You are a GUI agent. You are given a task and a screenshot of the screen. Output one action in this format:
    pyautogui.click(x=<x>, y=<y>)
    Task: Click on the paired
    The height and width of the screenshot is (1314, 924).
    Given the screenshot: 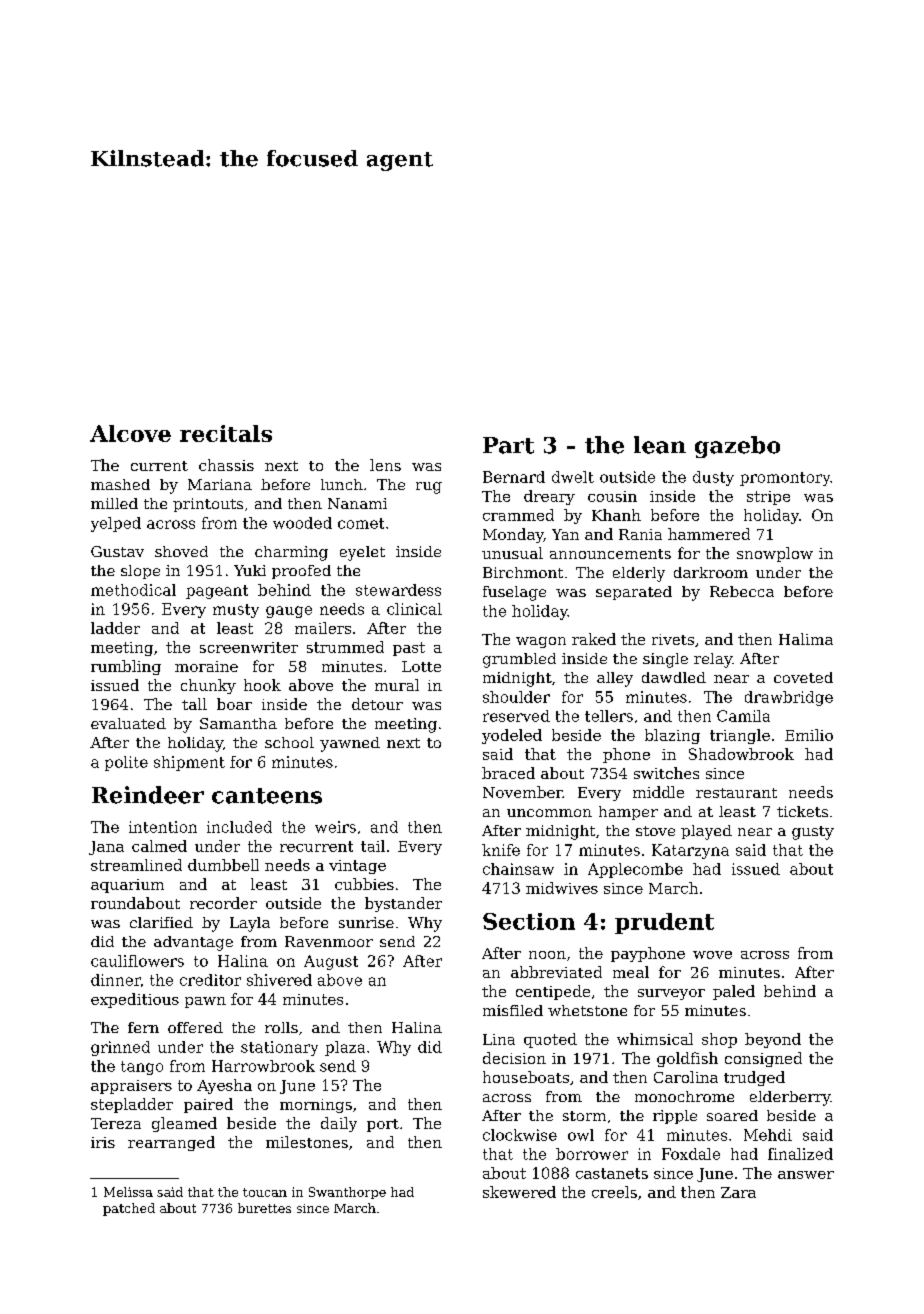 What is the action you would take?
    pyautogui.click(x=208, y=1105)
